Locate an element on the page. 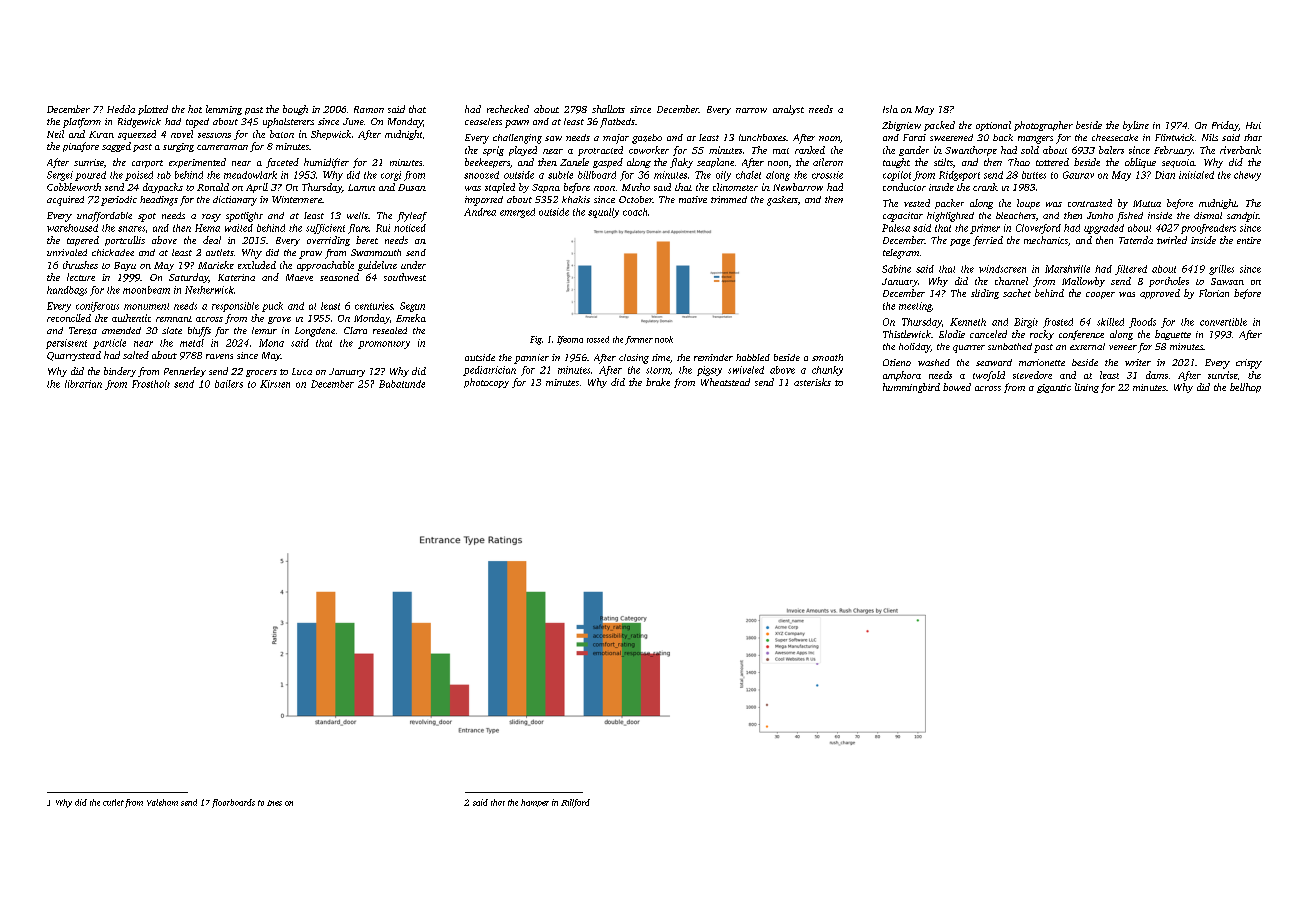  hamper is located at coordinates (535, 803).
